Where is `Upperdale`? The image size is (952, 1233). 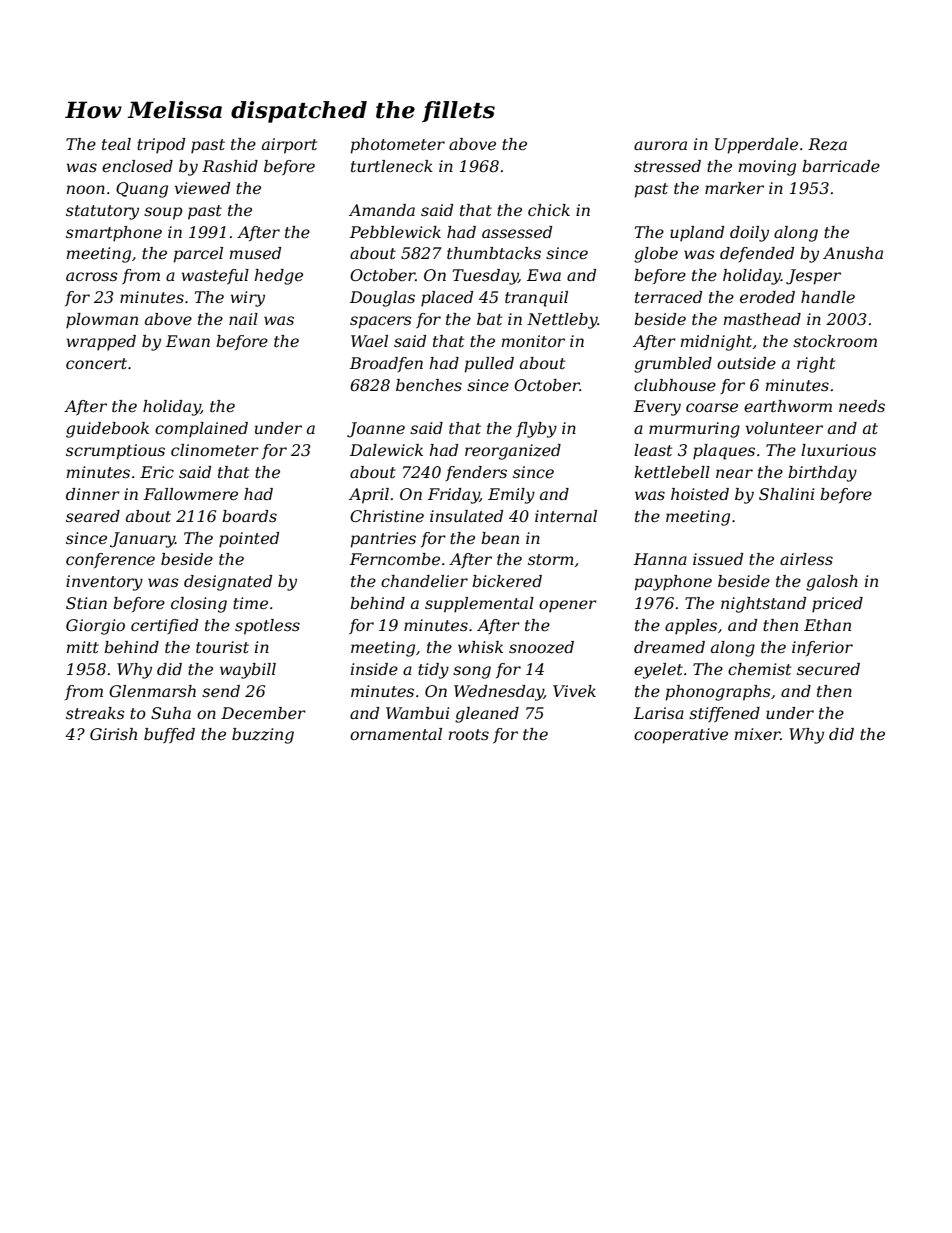
Upperdale is located at coordinates (756, 146).
